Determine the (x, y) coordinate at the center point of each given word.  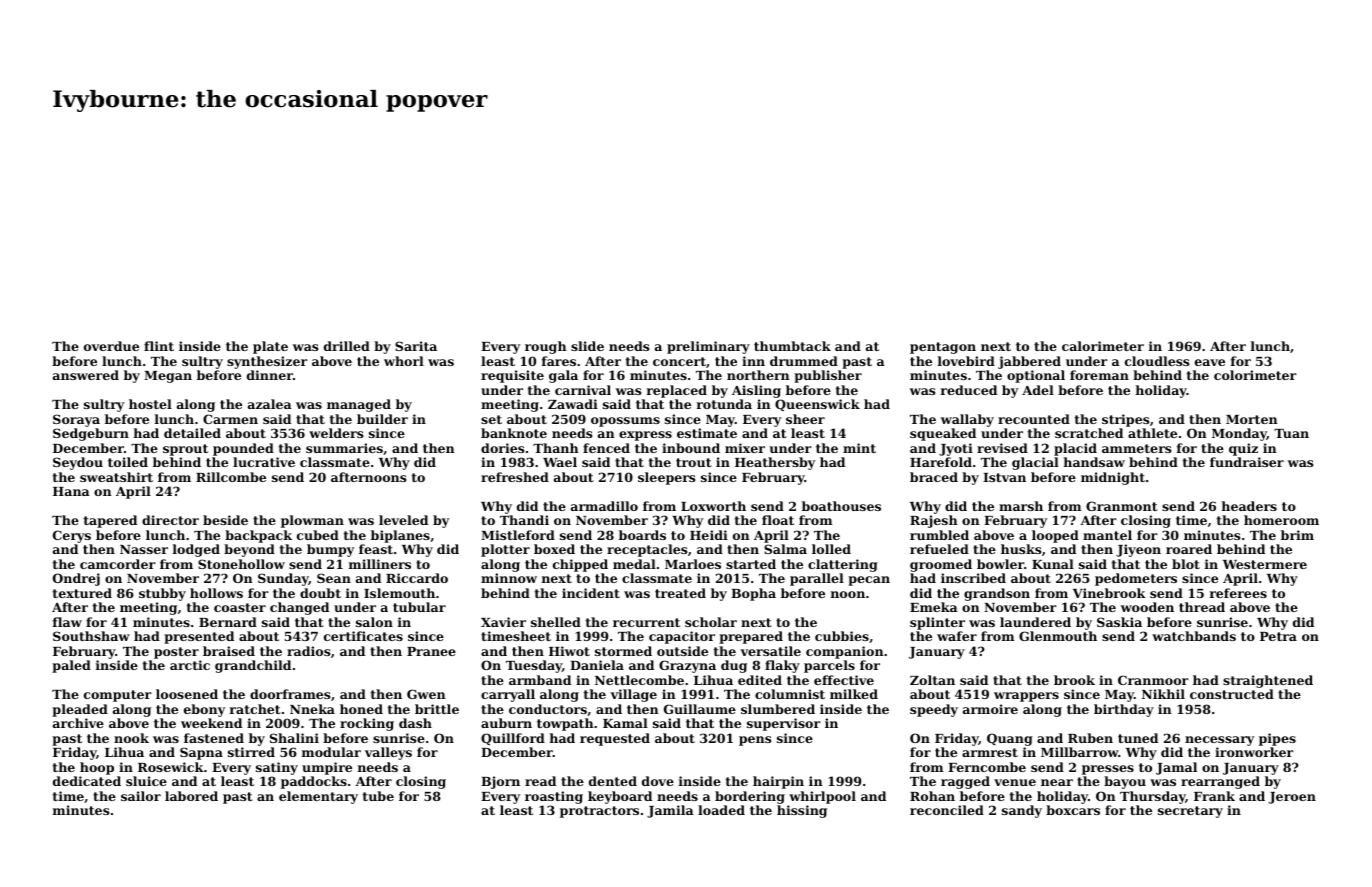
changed (299, 608)
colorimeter (1255, 375)
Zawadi (573, 404)
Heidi (709, 535)
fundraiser (1247, 462)
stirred (251, 752)
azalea (270, 404)
